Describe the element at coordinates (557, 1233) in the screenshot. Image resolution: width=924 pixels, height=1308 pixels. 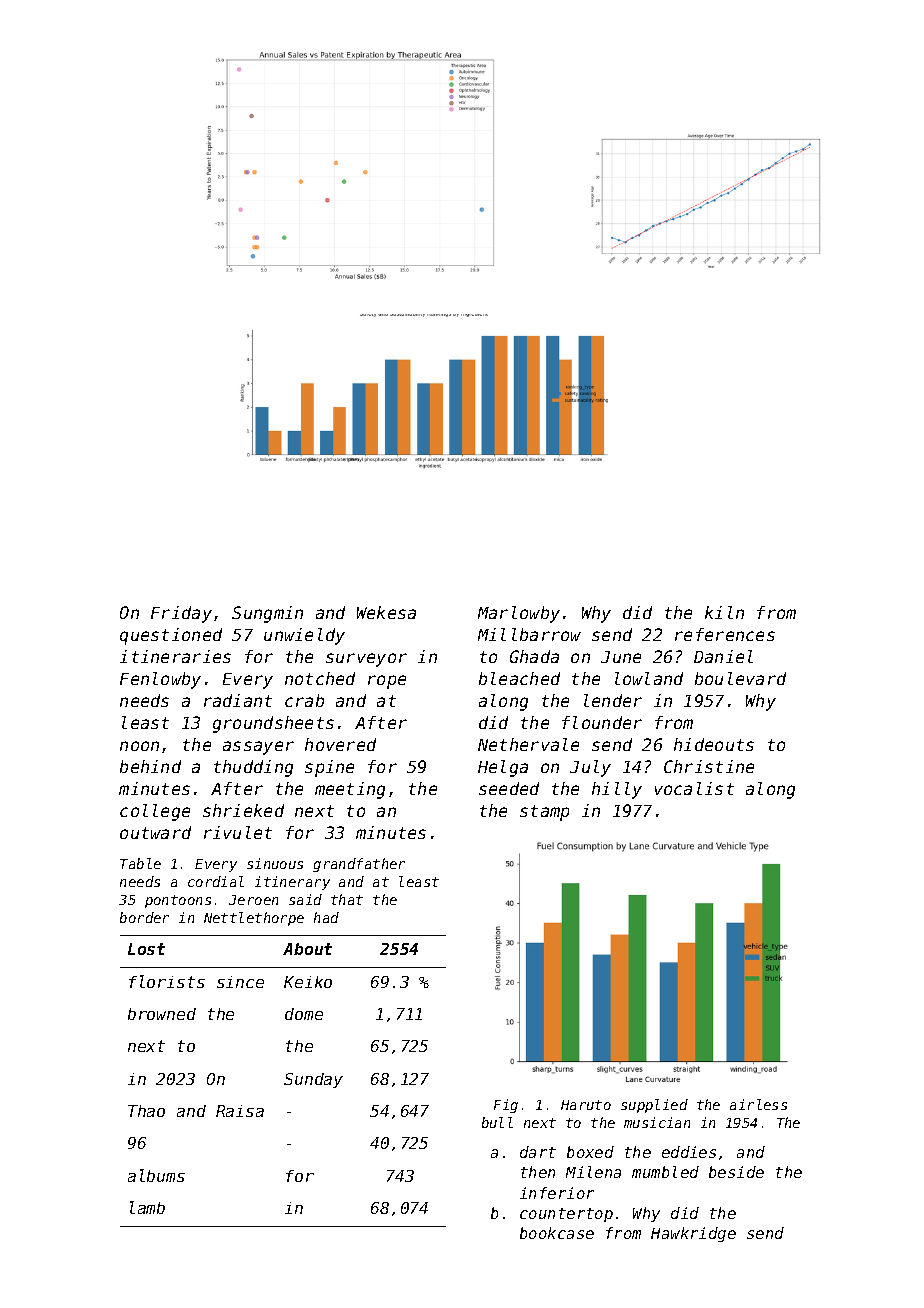
I see `bookcase` at that location.
